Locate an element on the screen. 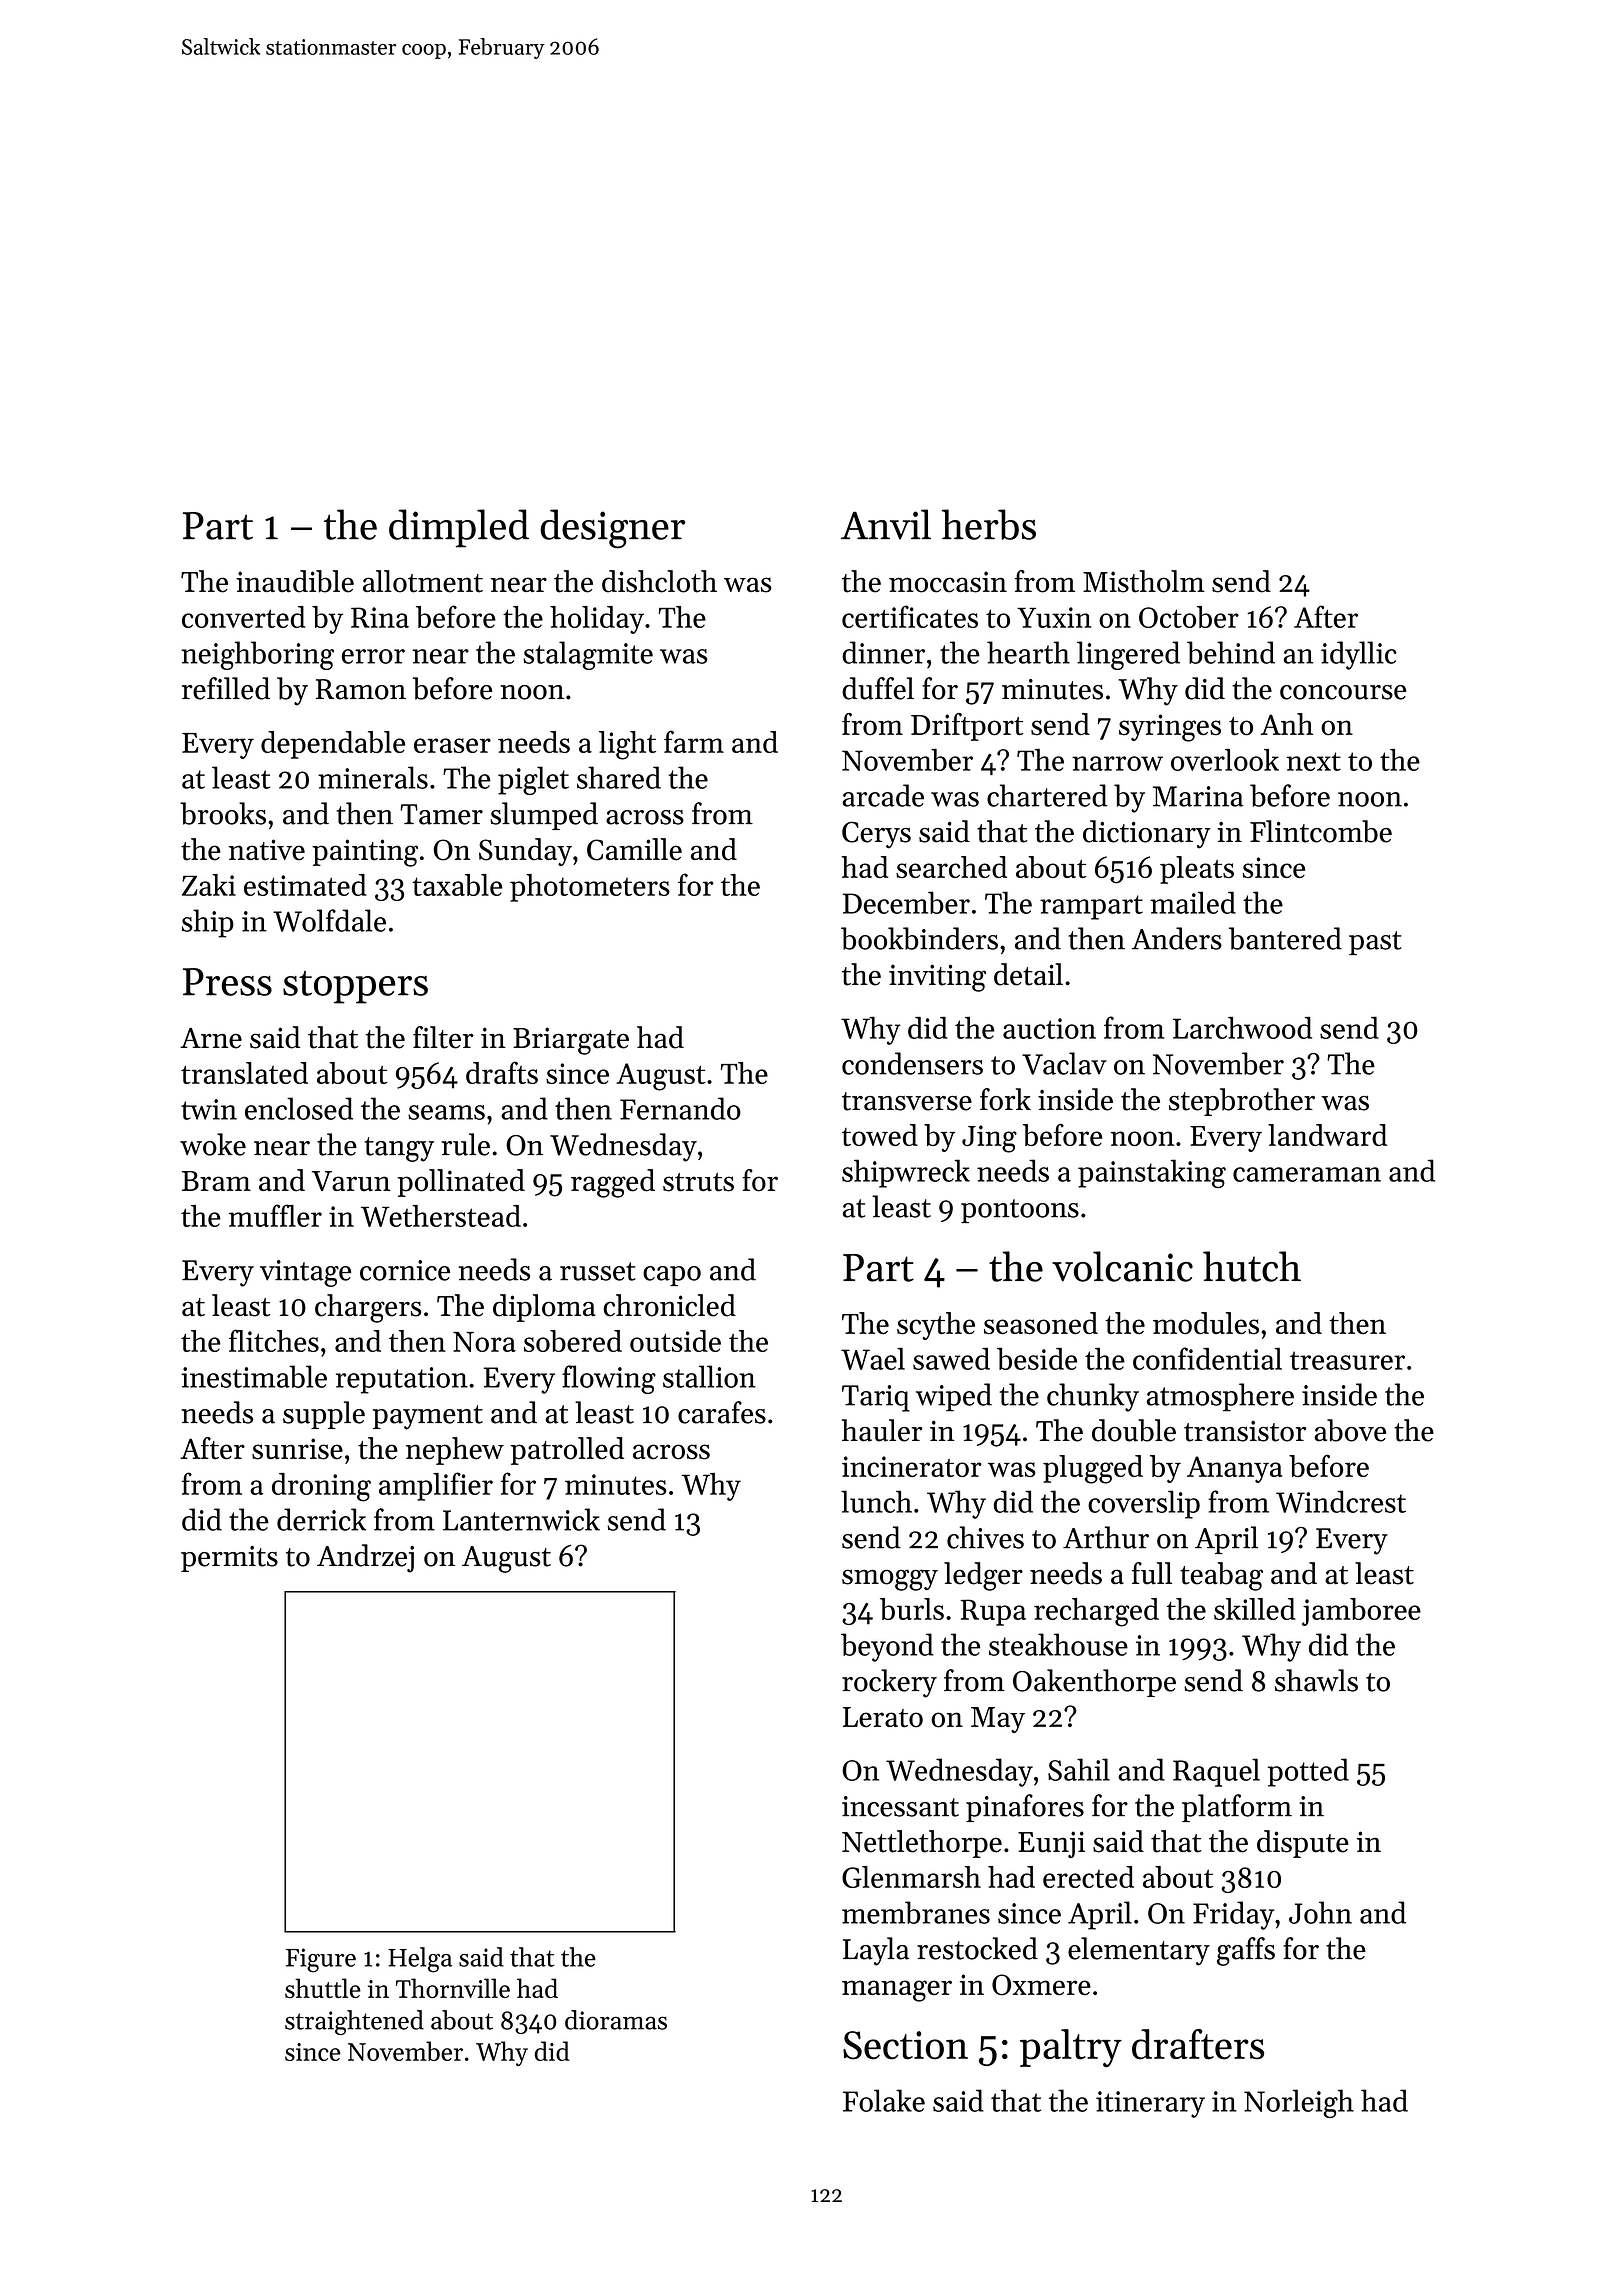  Lerato is located at coordinates (883, 1717).
